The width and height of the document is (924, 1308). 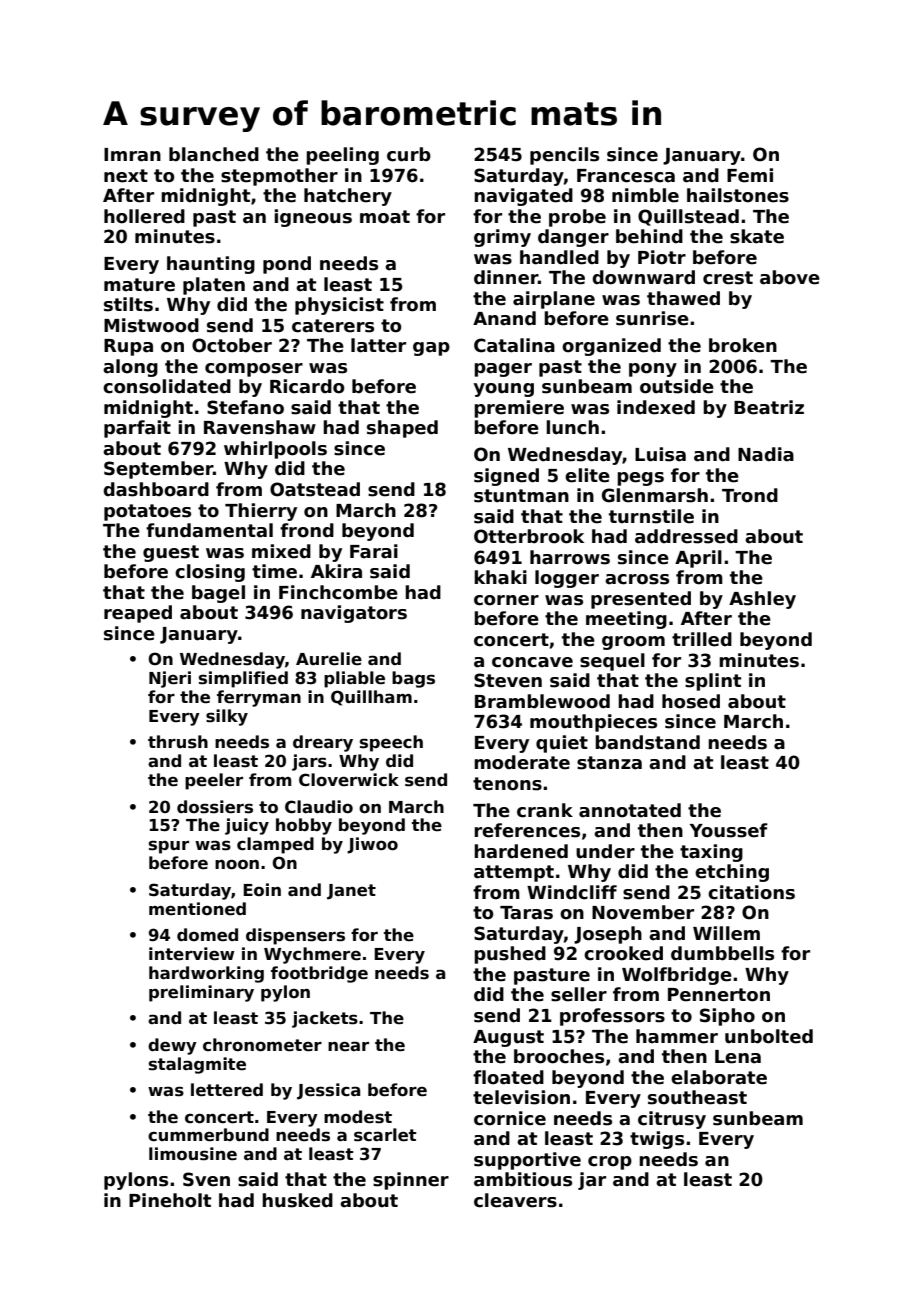 What do you see at coordinates (206, 1179) in the document?
I see `Sven` at bounding box center [206, 1179].
